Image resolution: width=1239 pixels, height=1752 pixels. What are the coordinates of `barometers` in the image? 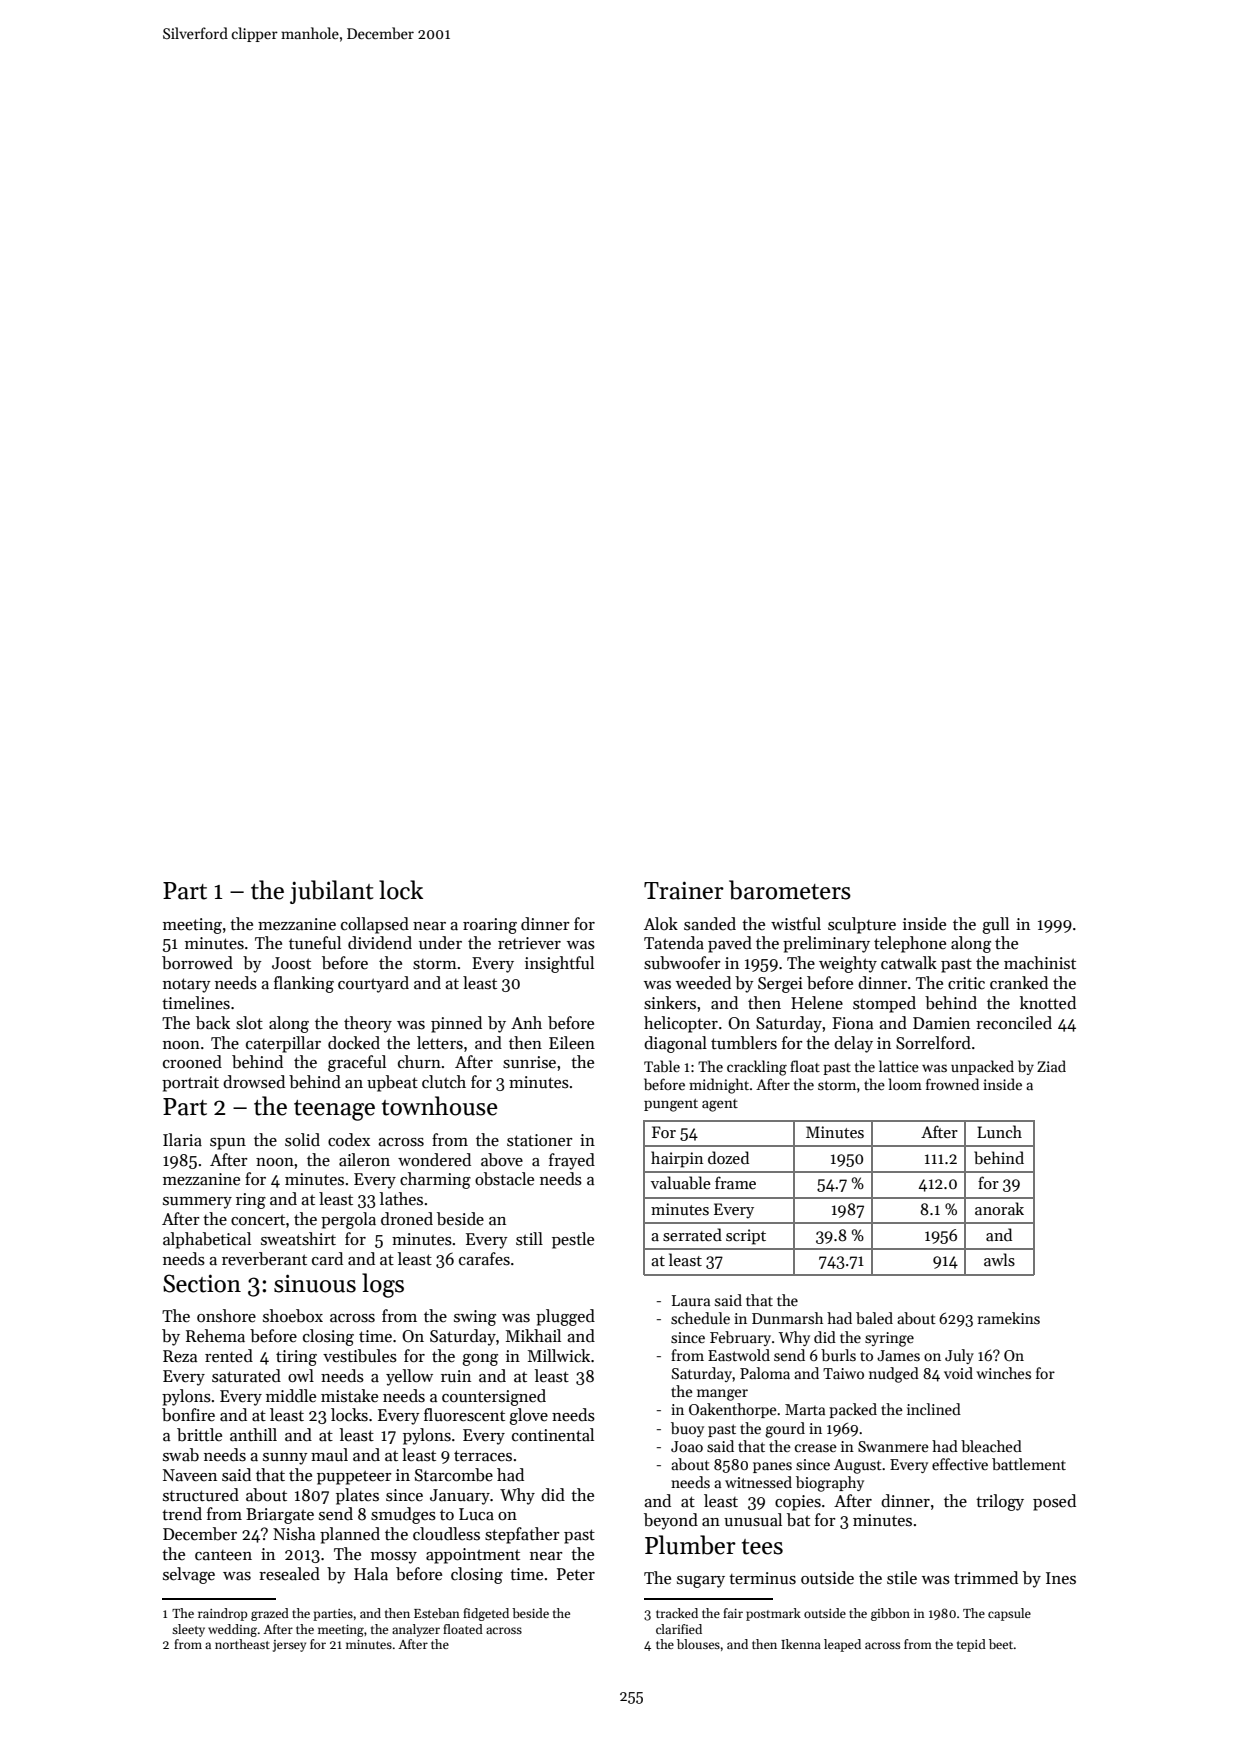 It's located at (790, 890).
